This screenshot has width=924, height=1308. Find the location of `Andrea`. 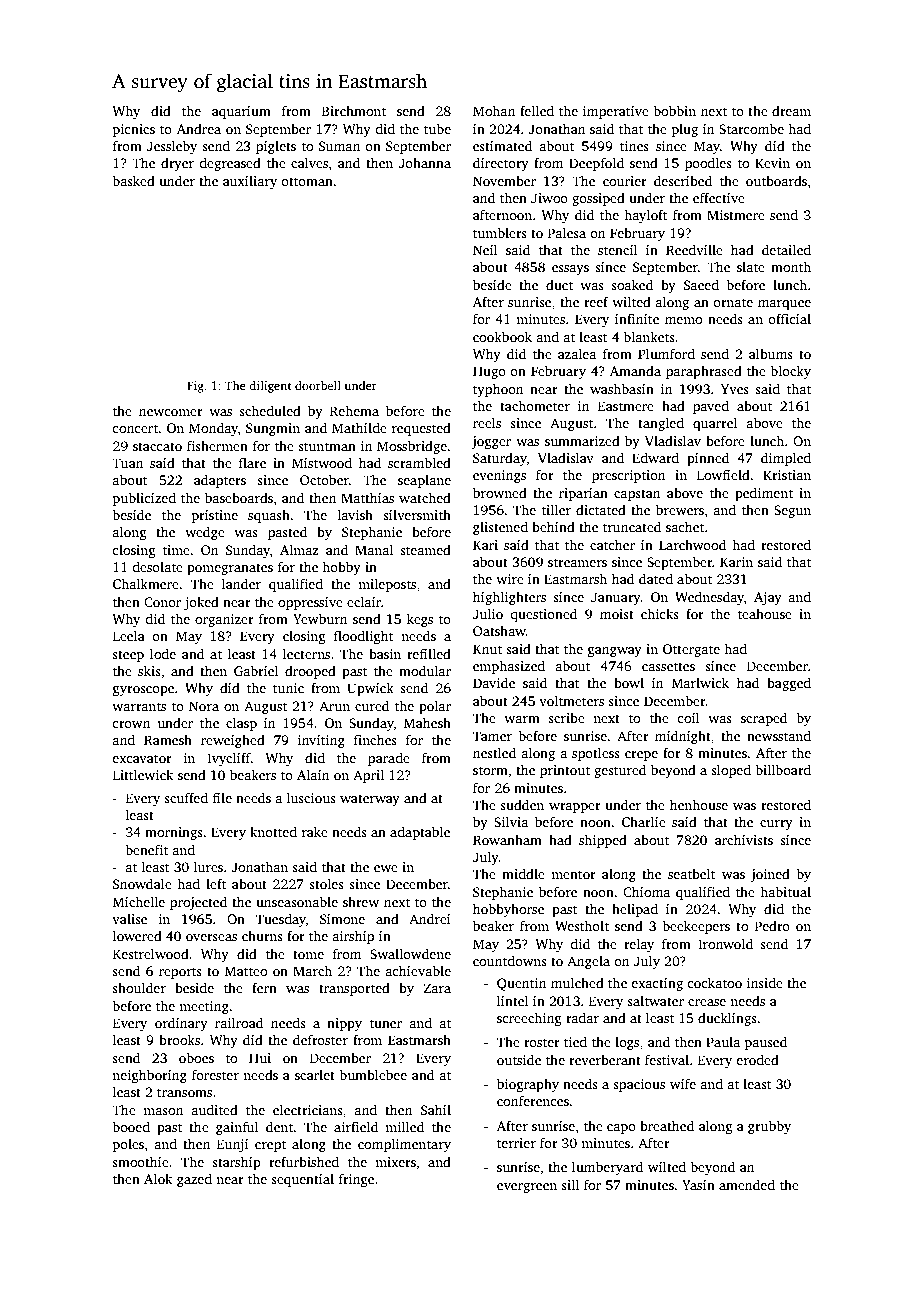

Andrea is located at coordinates (199, 128).
